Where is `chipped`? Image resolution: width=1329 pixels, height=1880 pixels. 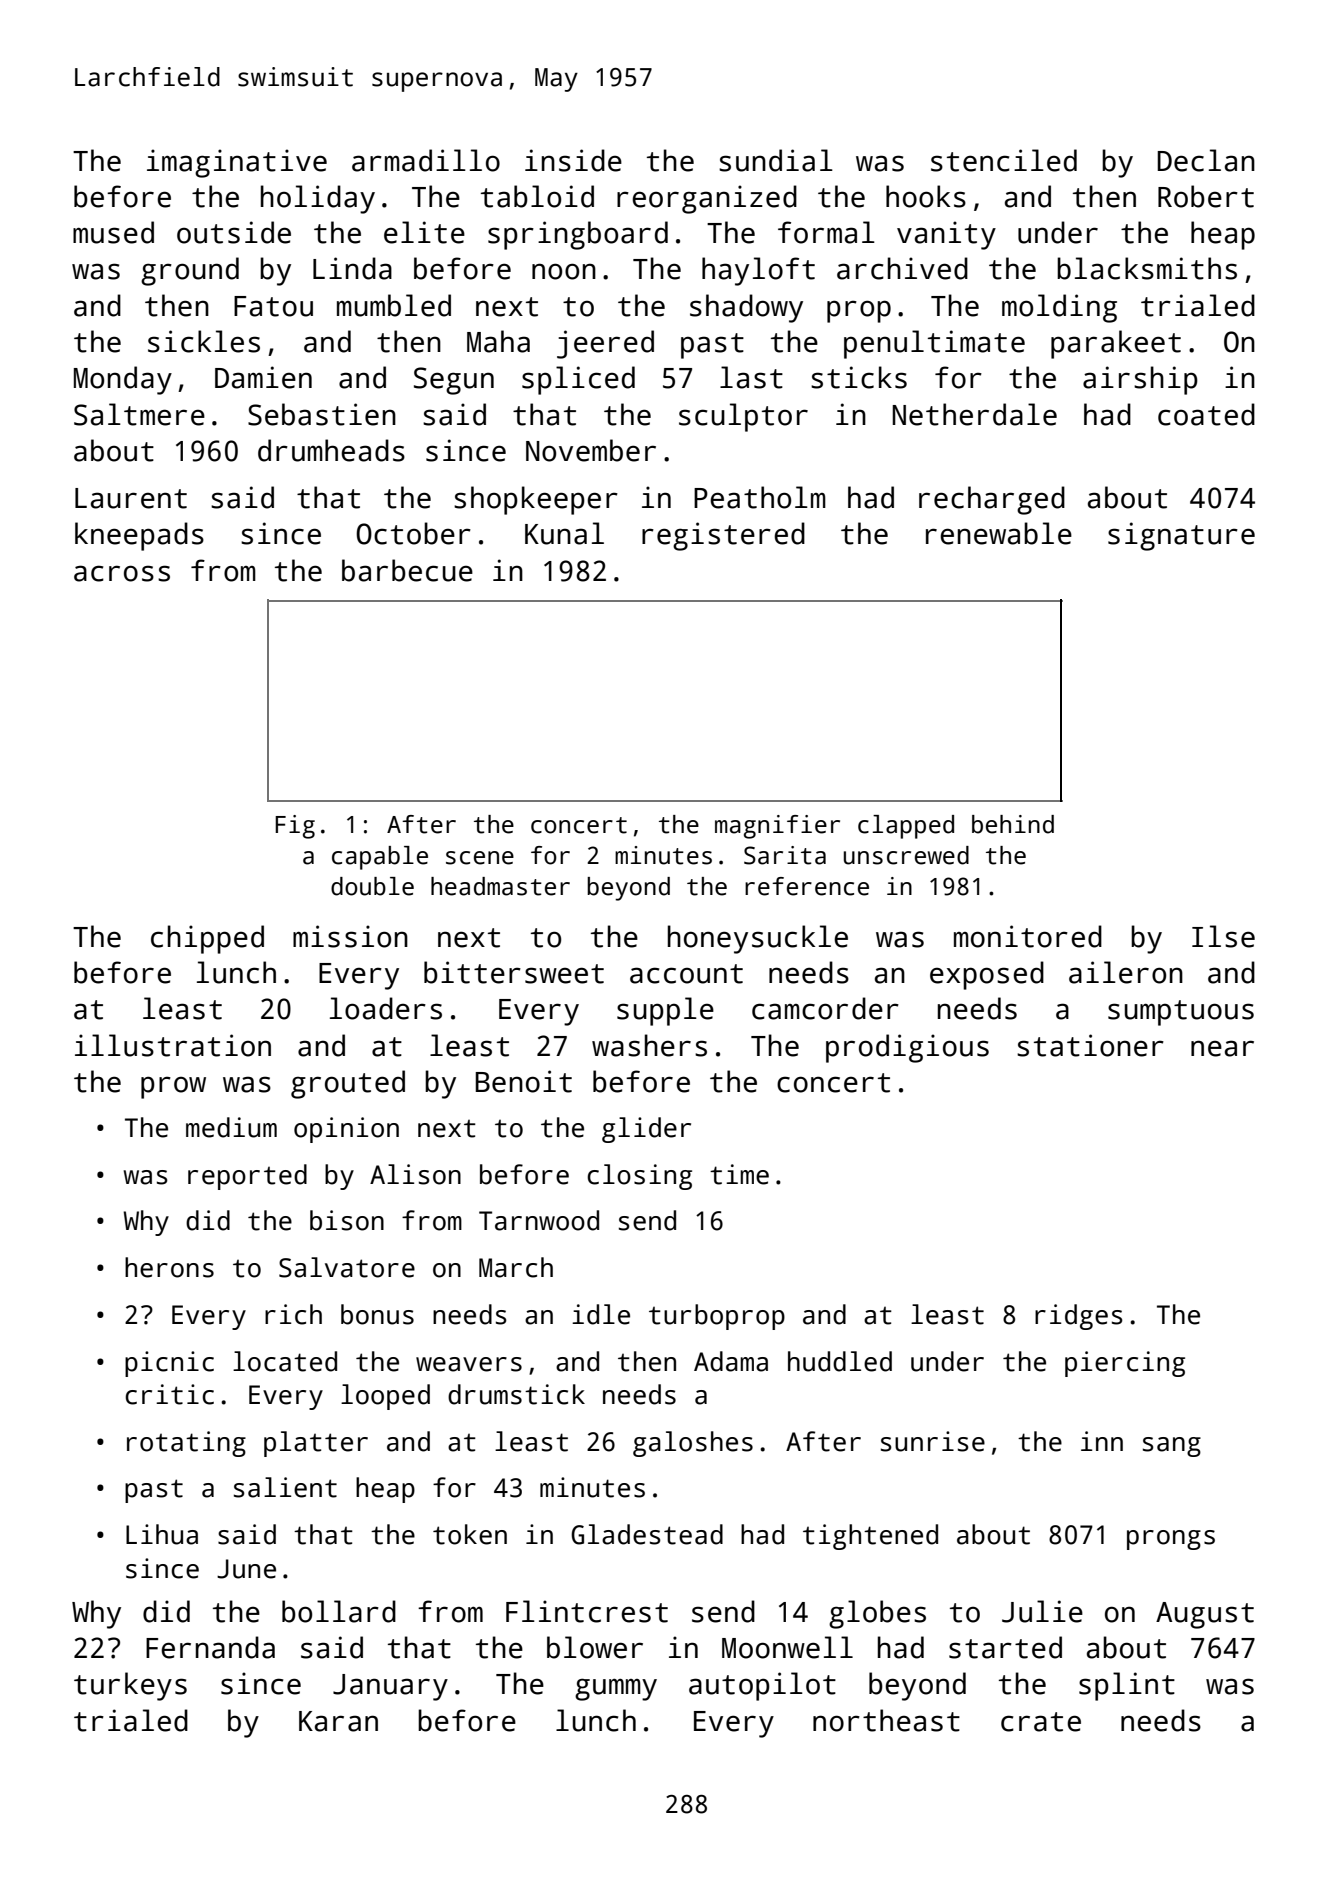
chipped is located at coordinates (207, 939).
